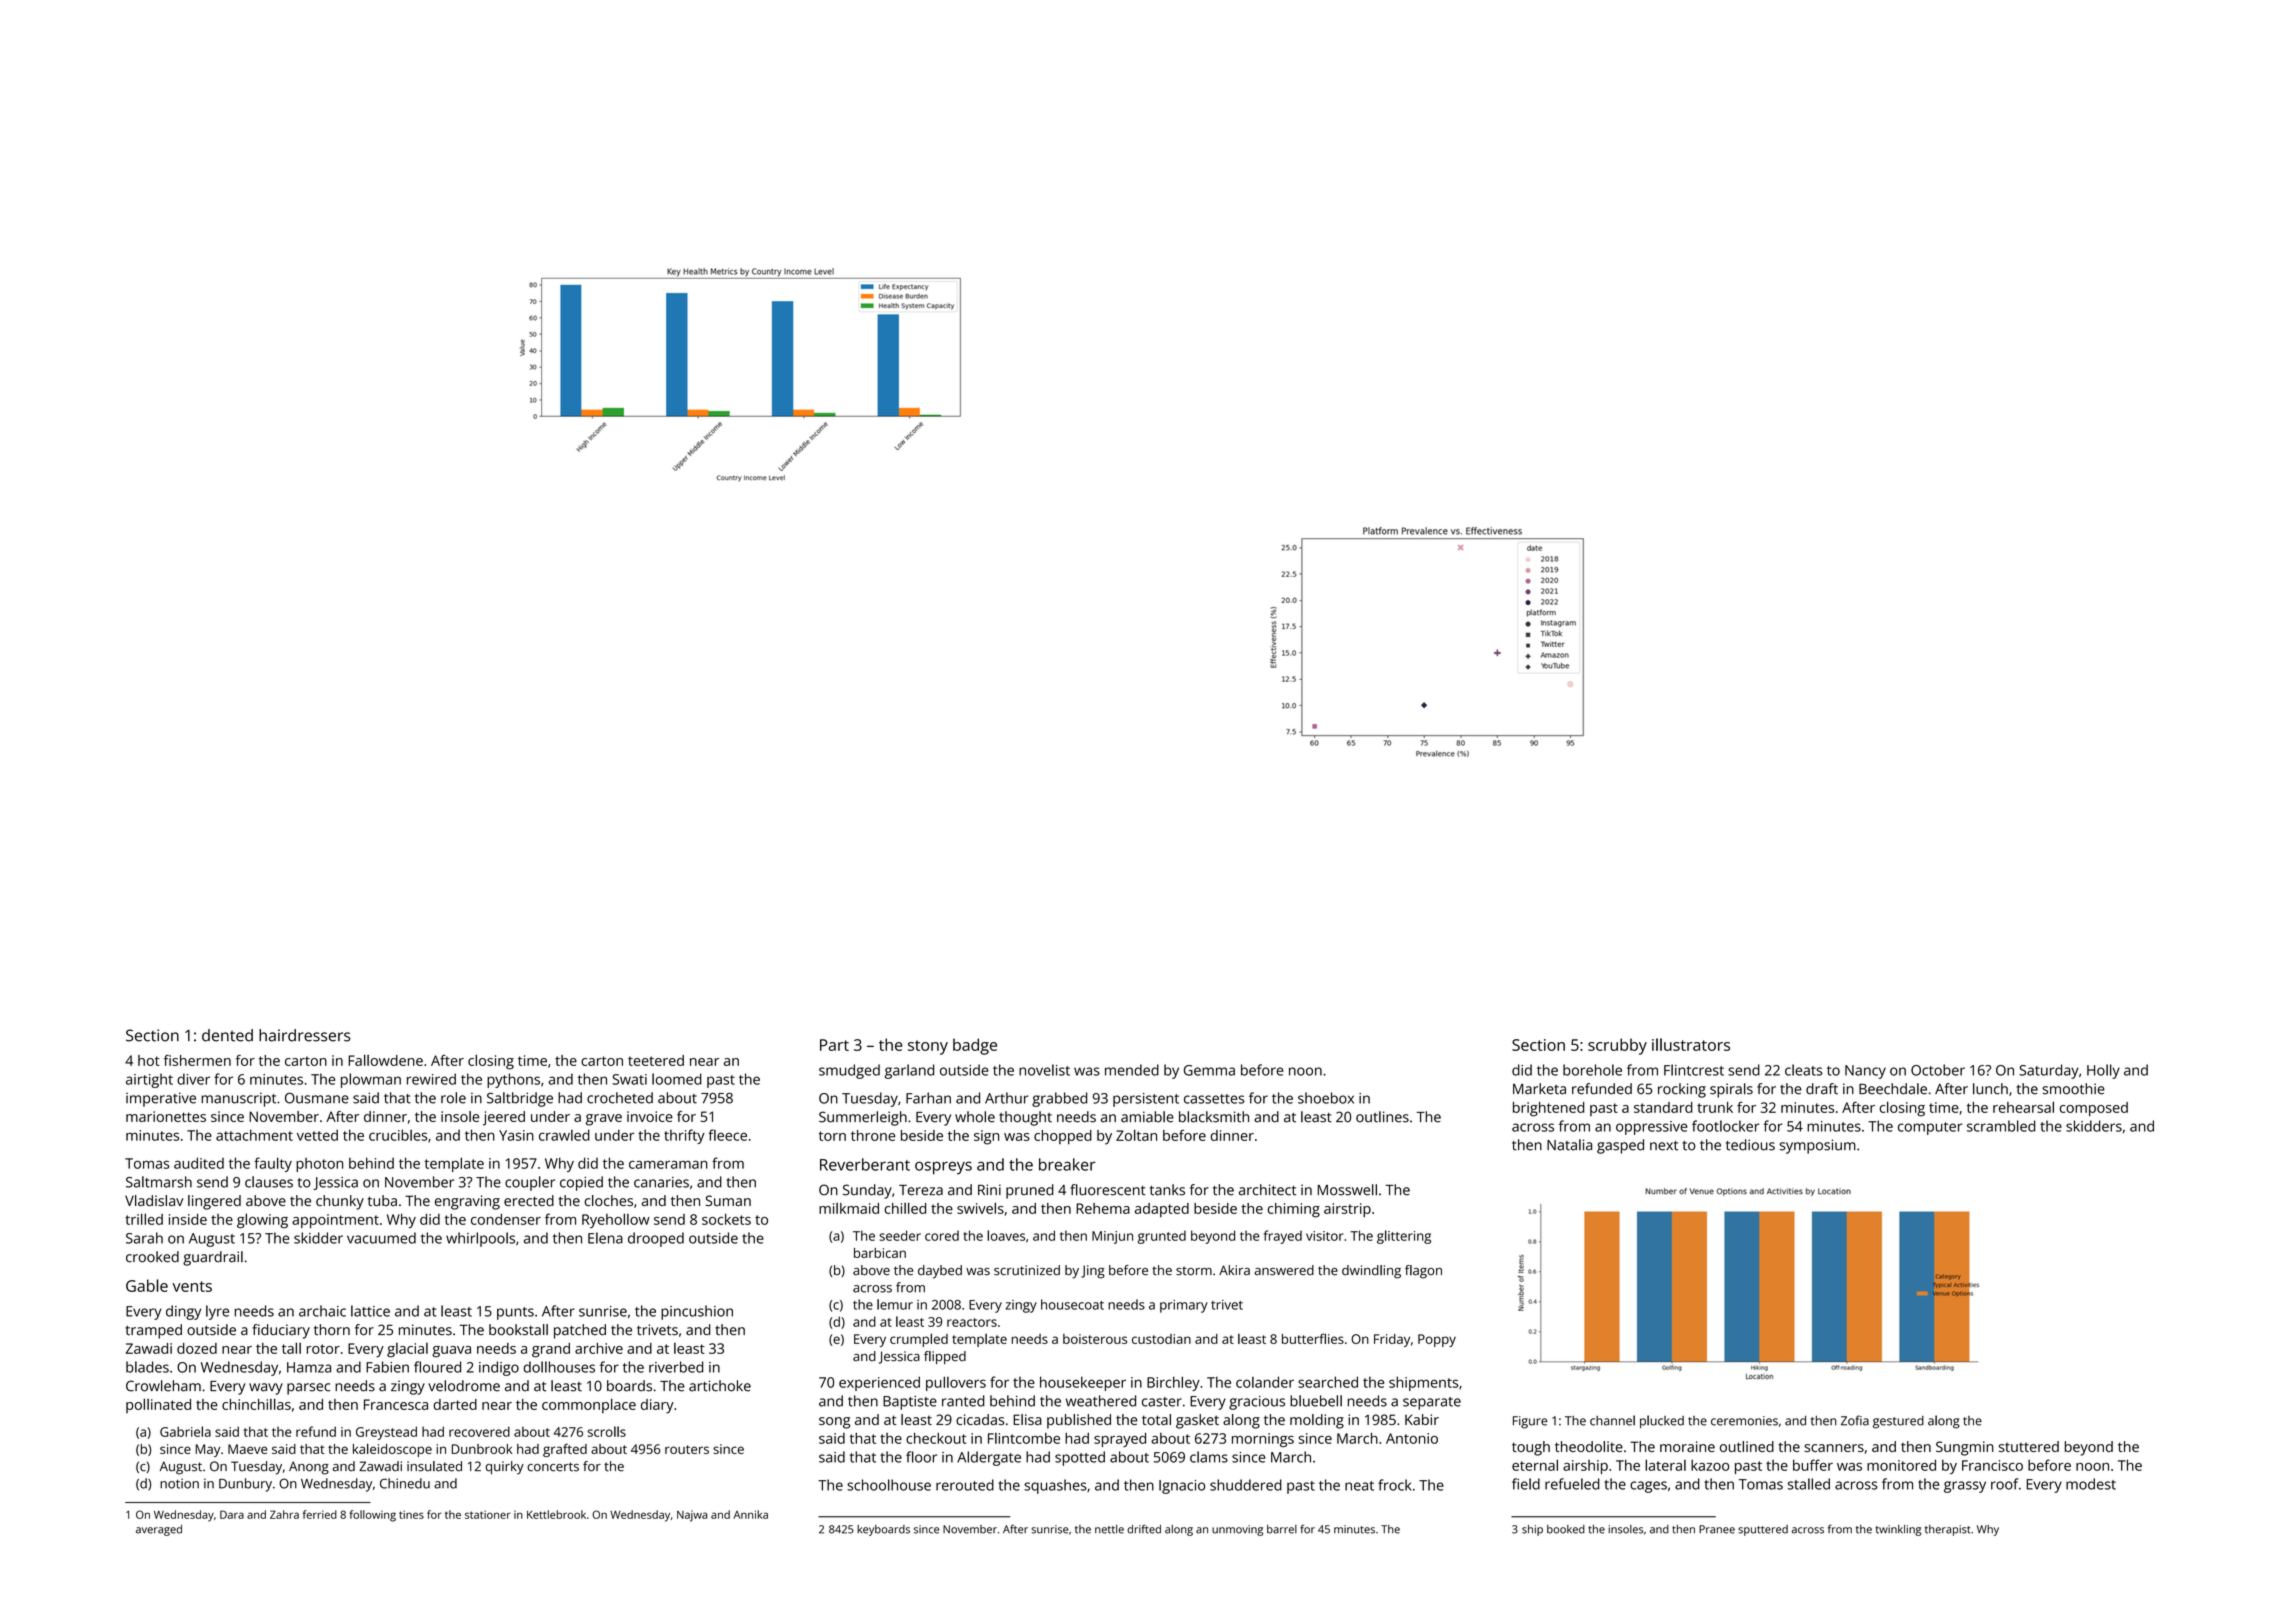 This screenshot has width=2282, height=1614. I want to click on therapist, so click(1948, 1530).
